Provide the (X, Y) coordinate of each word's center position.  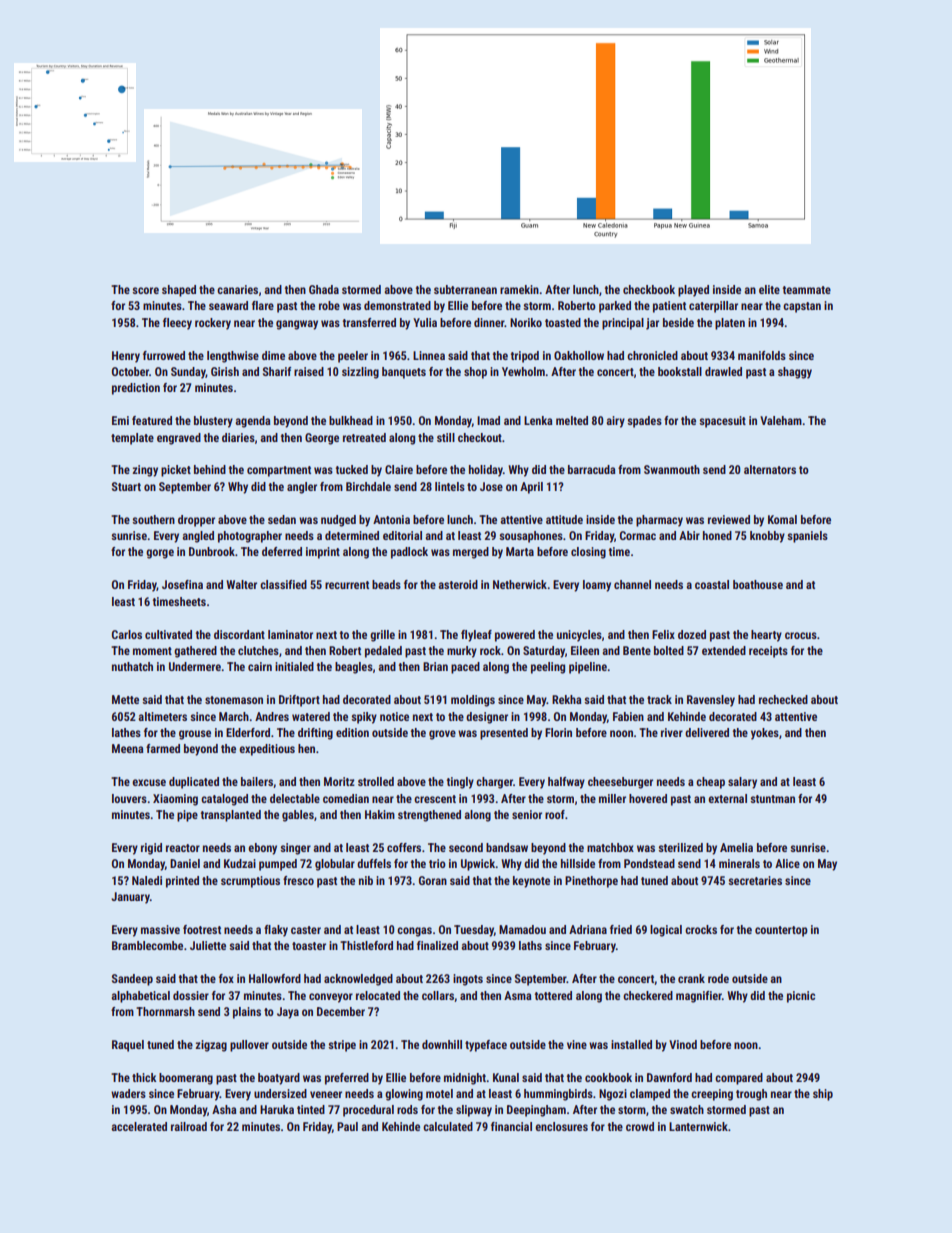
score (145, 290)
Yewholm (523, 371)
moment (152, 651)
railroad (189, 1126)
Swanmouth (672, 469)
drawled (723, 371)
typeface (486, 1046)
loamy (597, 586)
